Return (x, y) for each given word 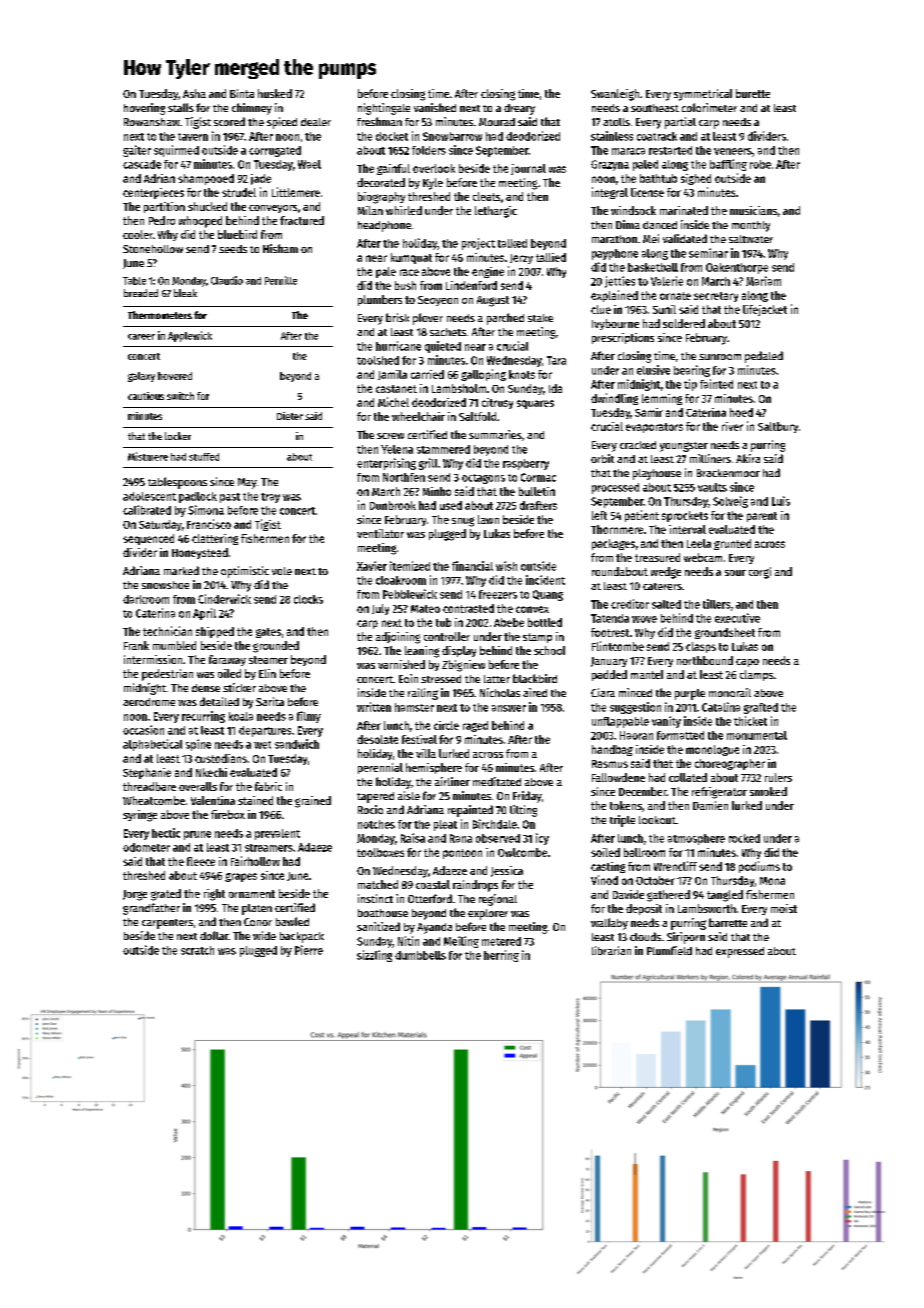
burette (753, 93)
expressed (740, 952)
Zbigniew (463, 666)
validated (685, 238)
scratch (197, 950)
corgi (760, 573)
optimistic (245, 572)
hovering (144, 109)
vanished (435, 107)
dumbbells (420, 955)
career (141, 337)
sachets (448, 332)
